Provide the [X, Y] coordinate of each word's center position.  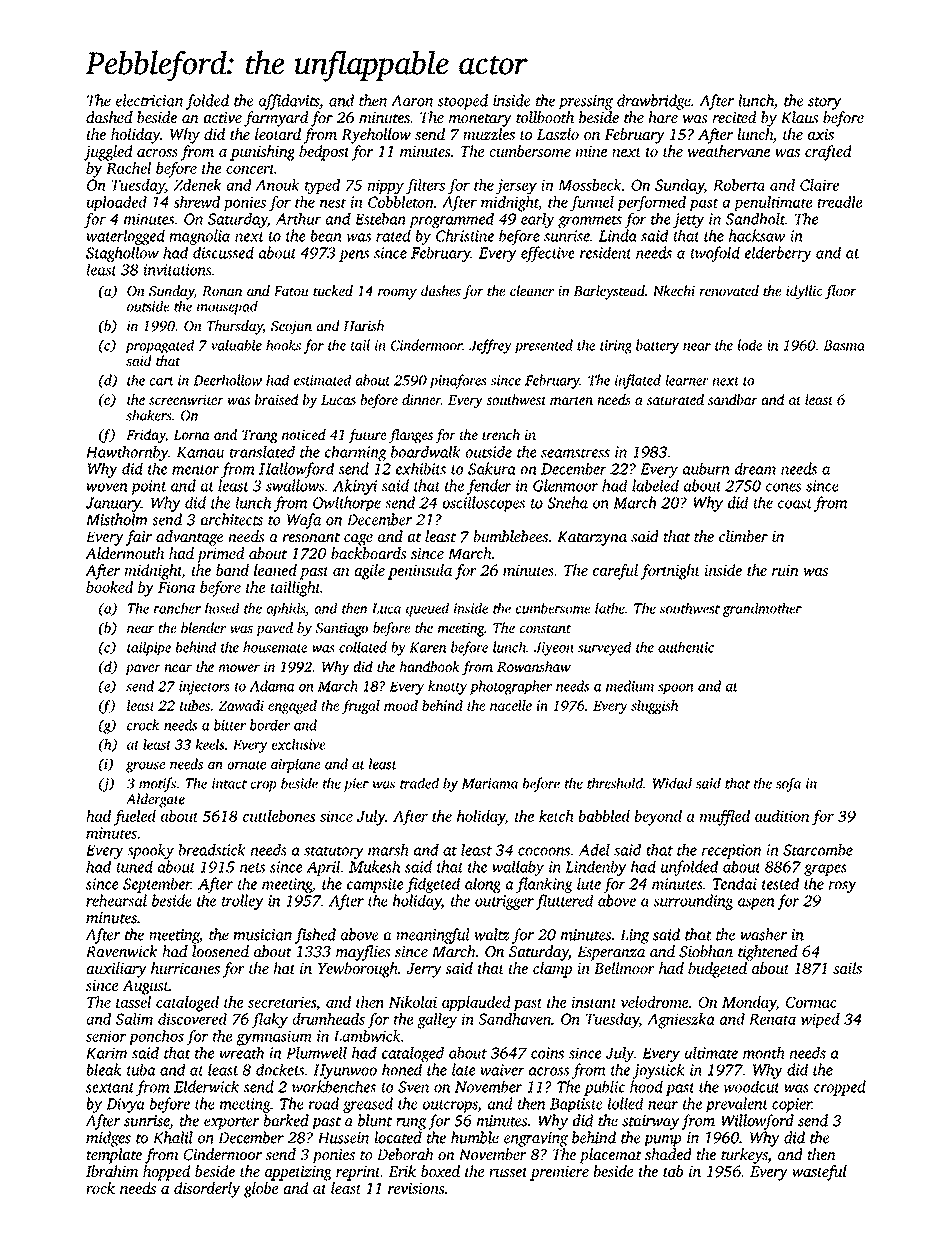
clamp [552, 970]
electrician [150, 100]
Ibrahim [112, 1171]
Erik [402, 1171]
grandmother [762, 609]
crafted [828, 153]
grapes [825, 870]
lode [749, 345]
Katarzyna [592, 538]
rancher [177, 608]
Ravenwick [121, 951]
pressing [586, 102]
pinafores [458, 381]
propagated [159, 346]
